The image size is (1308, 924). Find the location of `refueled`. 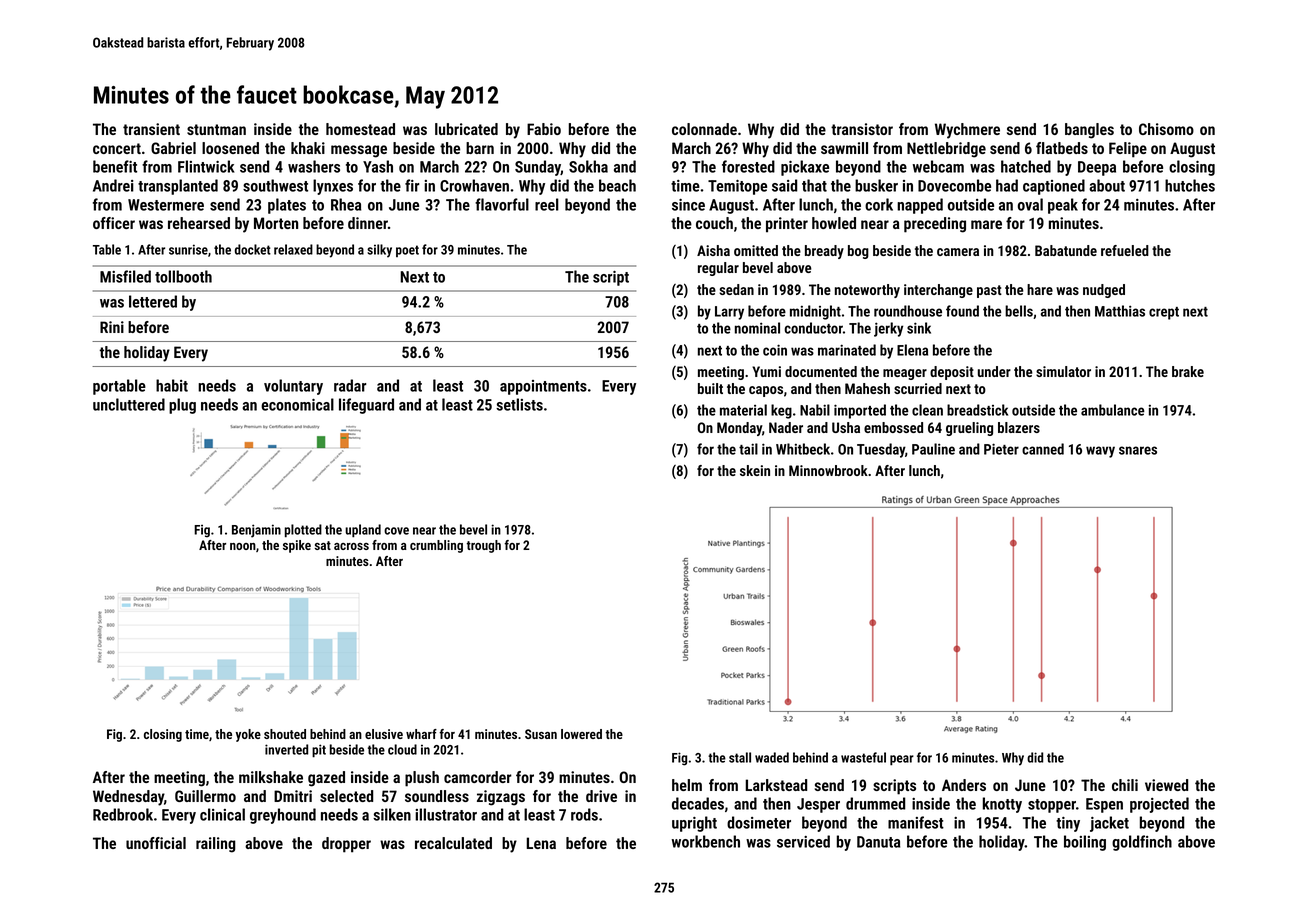

refueled is located at coordinates (1125, 250).
